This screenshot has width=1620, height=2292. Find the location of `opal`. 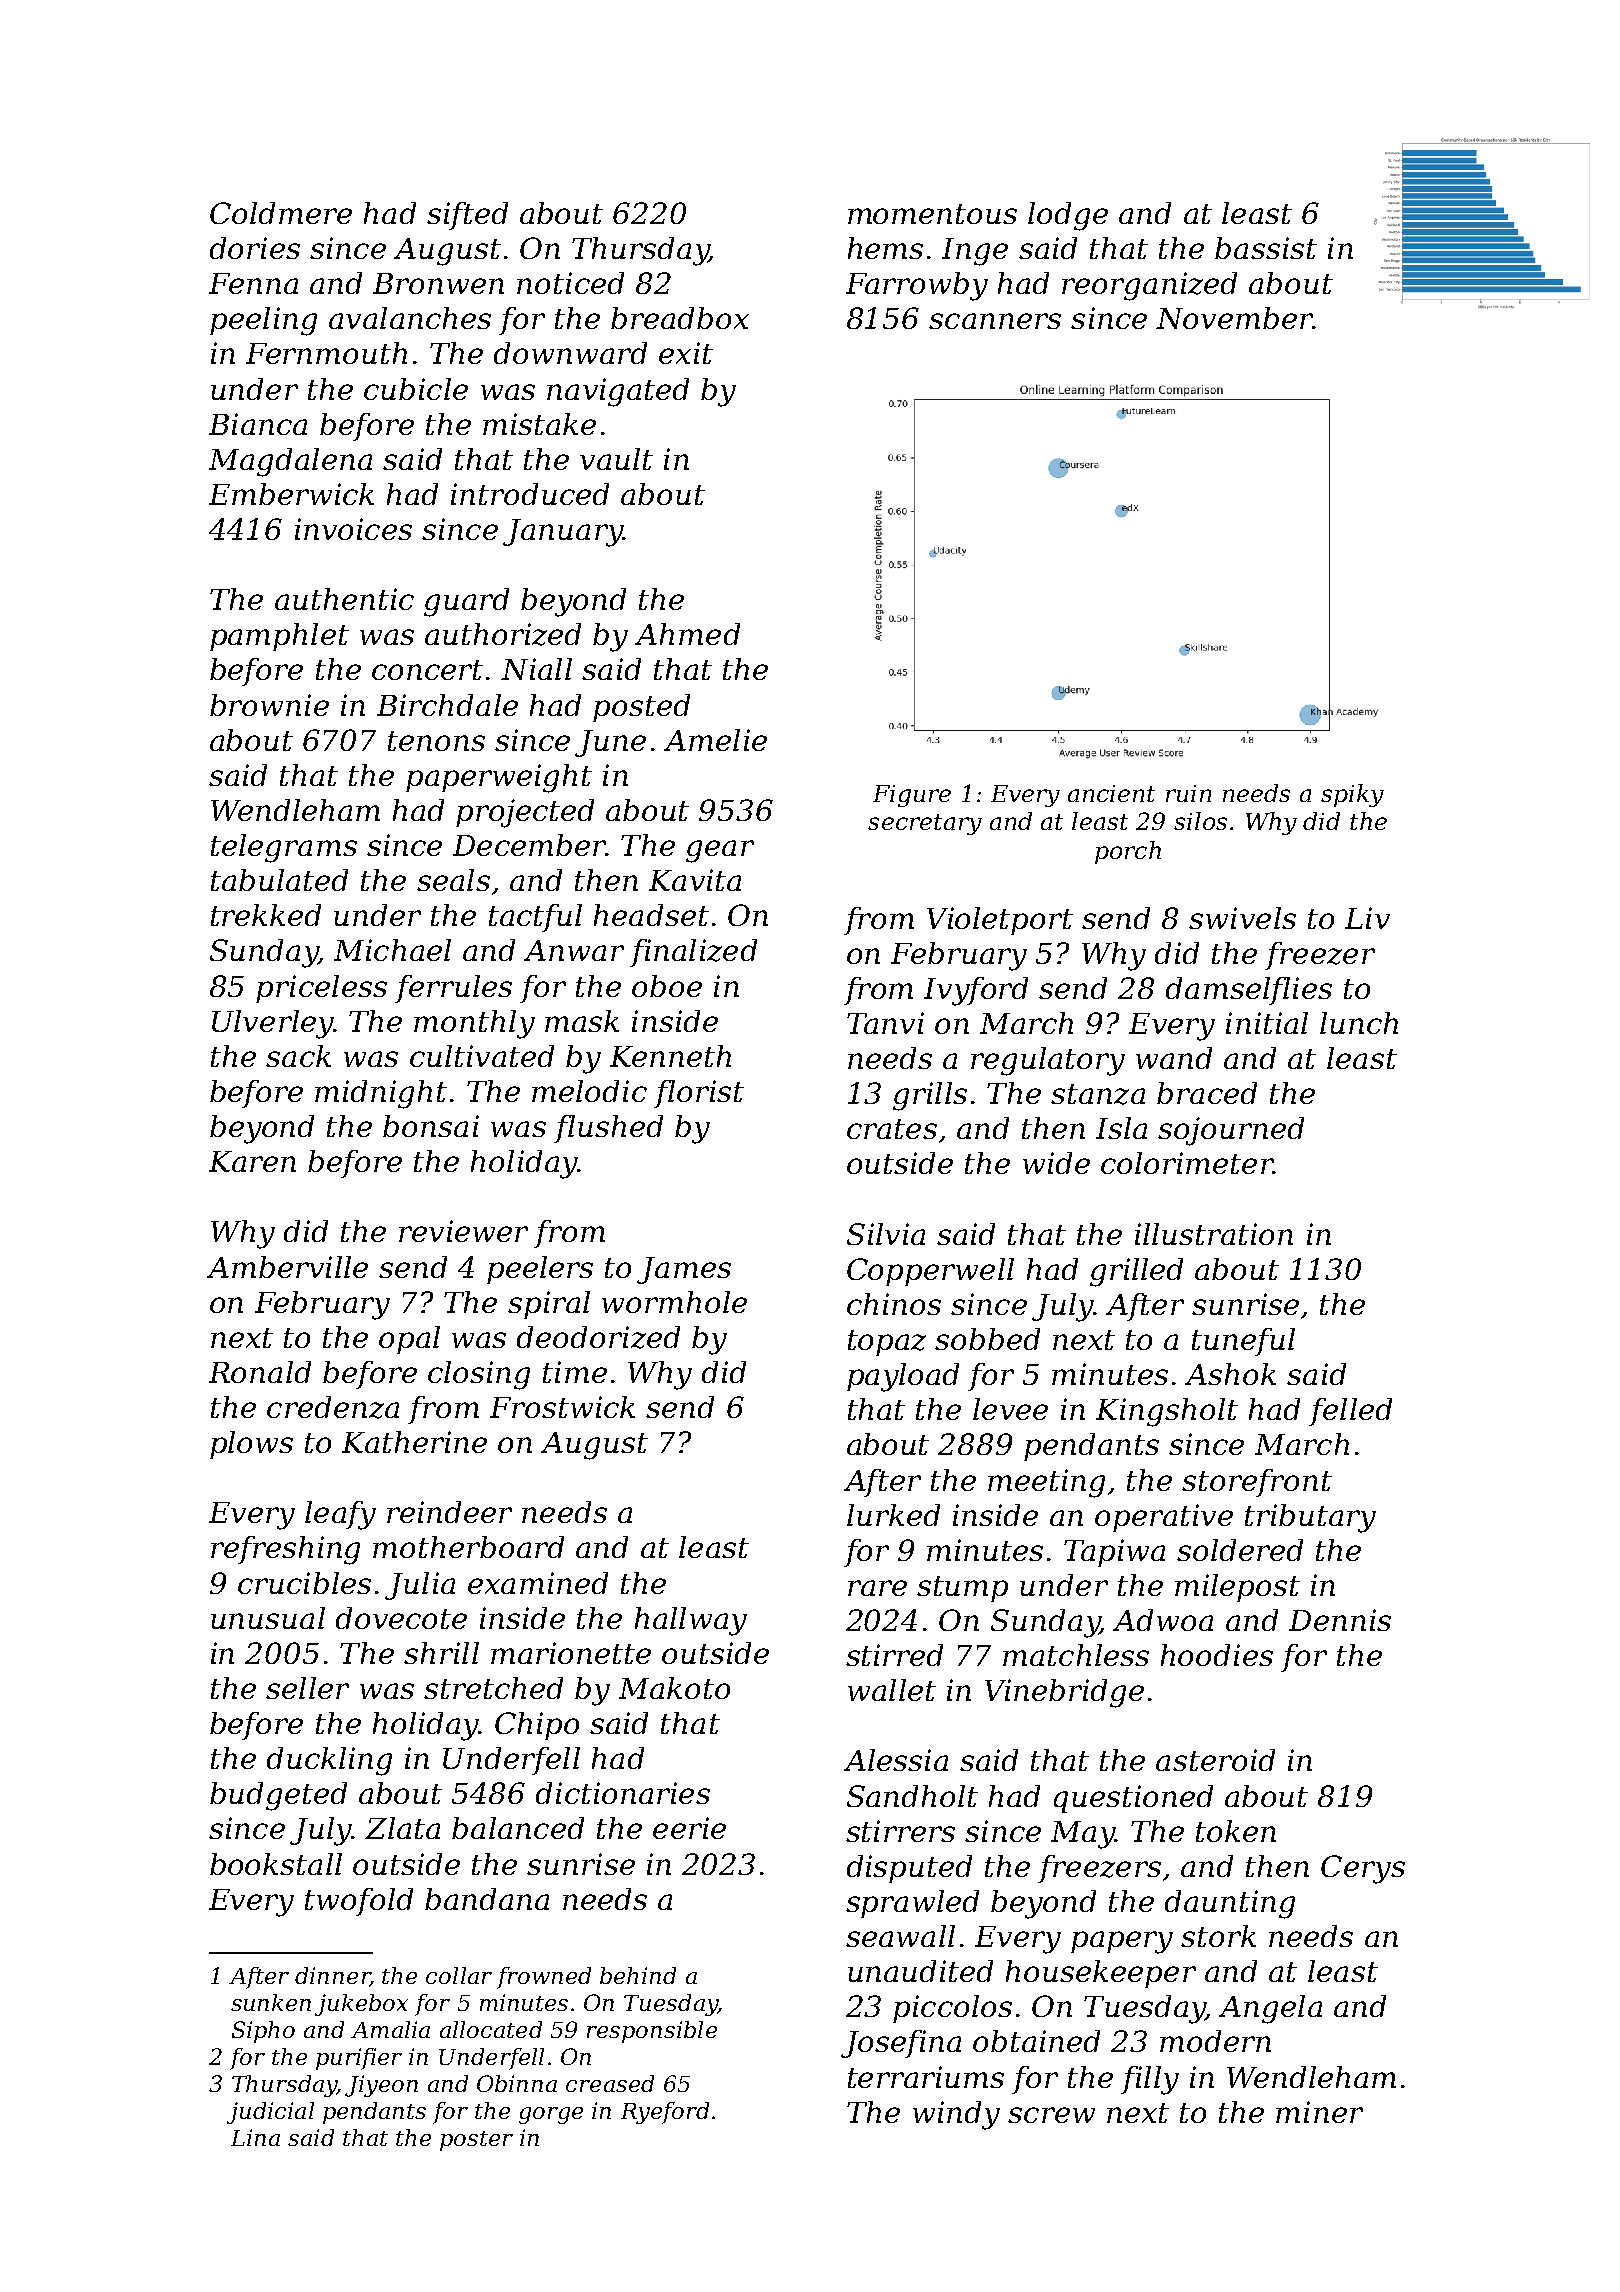

opal is located at coordinates (409, 1340).
